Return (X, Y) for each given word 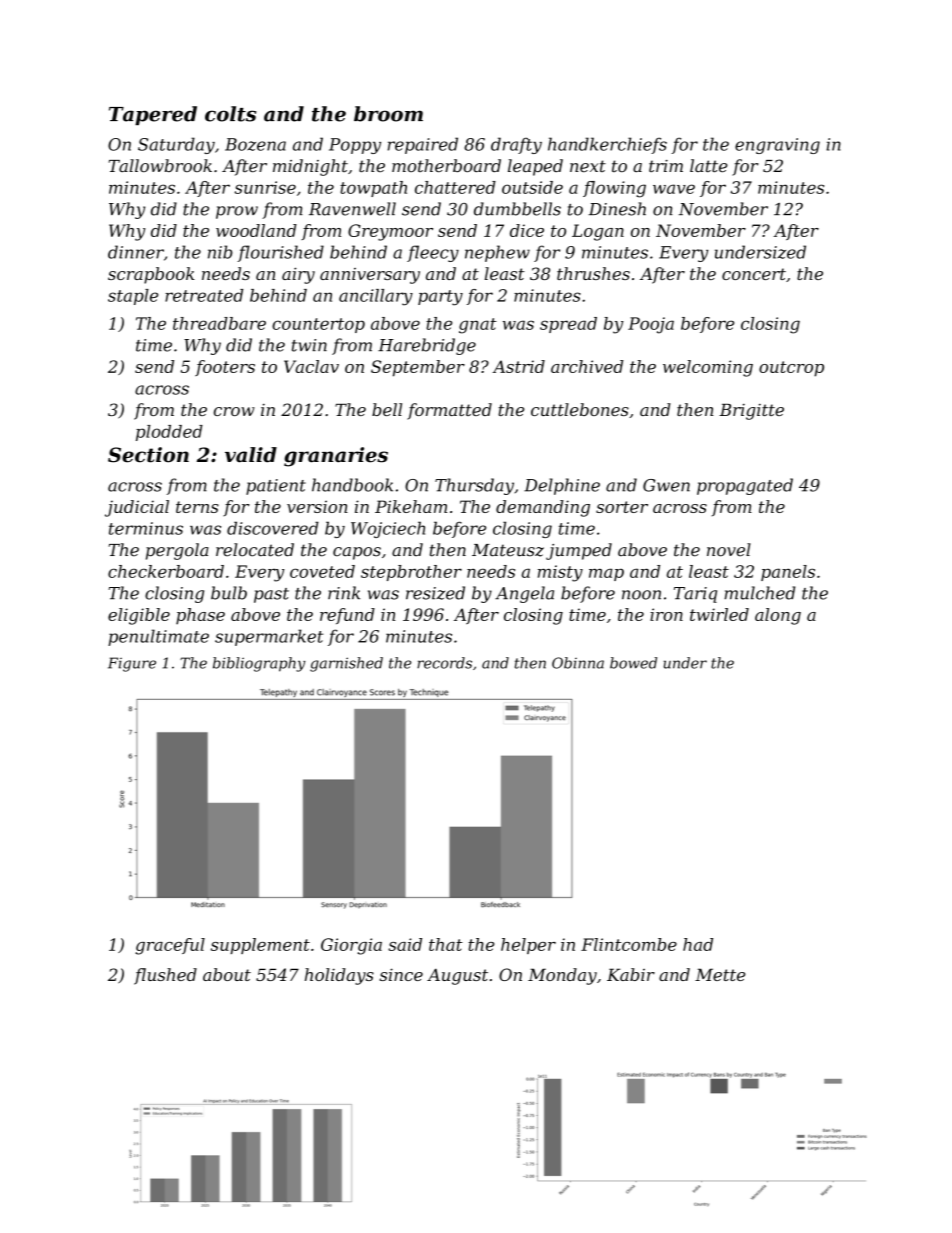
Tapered (153, 115)
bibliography (259, 664)
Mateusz (508, 550)
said (405, 944)
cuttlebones (580, 409)
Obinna (578, 663)
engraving (777, 146)
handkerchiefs (607, 145)
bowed (633, 663)
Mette (720, 974)
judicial (137, 508)
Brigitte (751, 412)
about (227, 974)
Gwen (666, 485)
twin (309, 345)
